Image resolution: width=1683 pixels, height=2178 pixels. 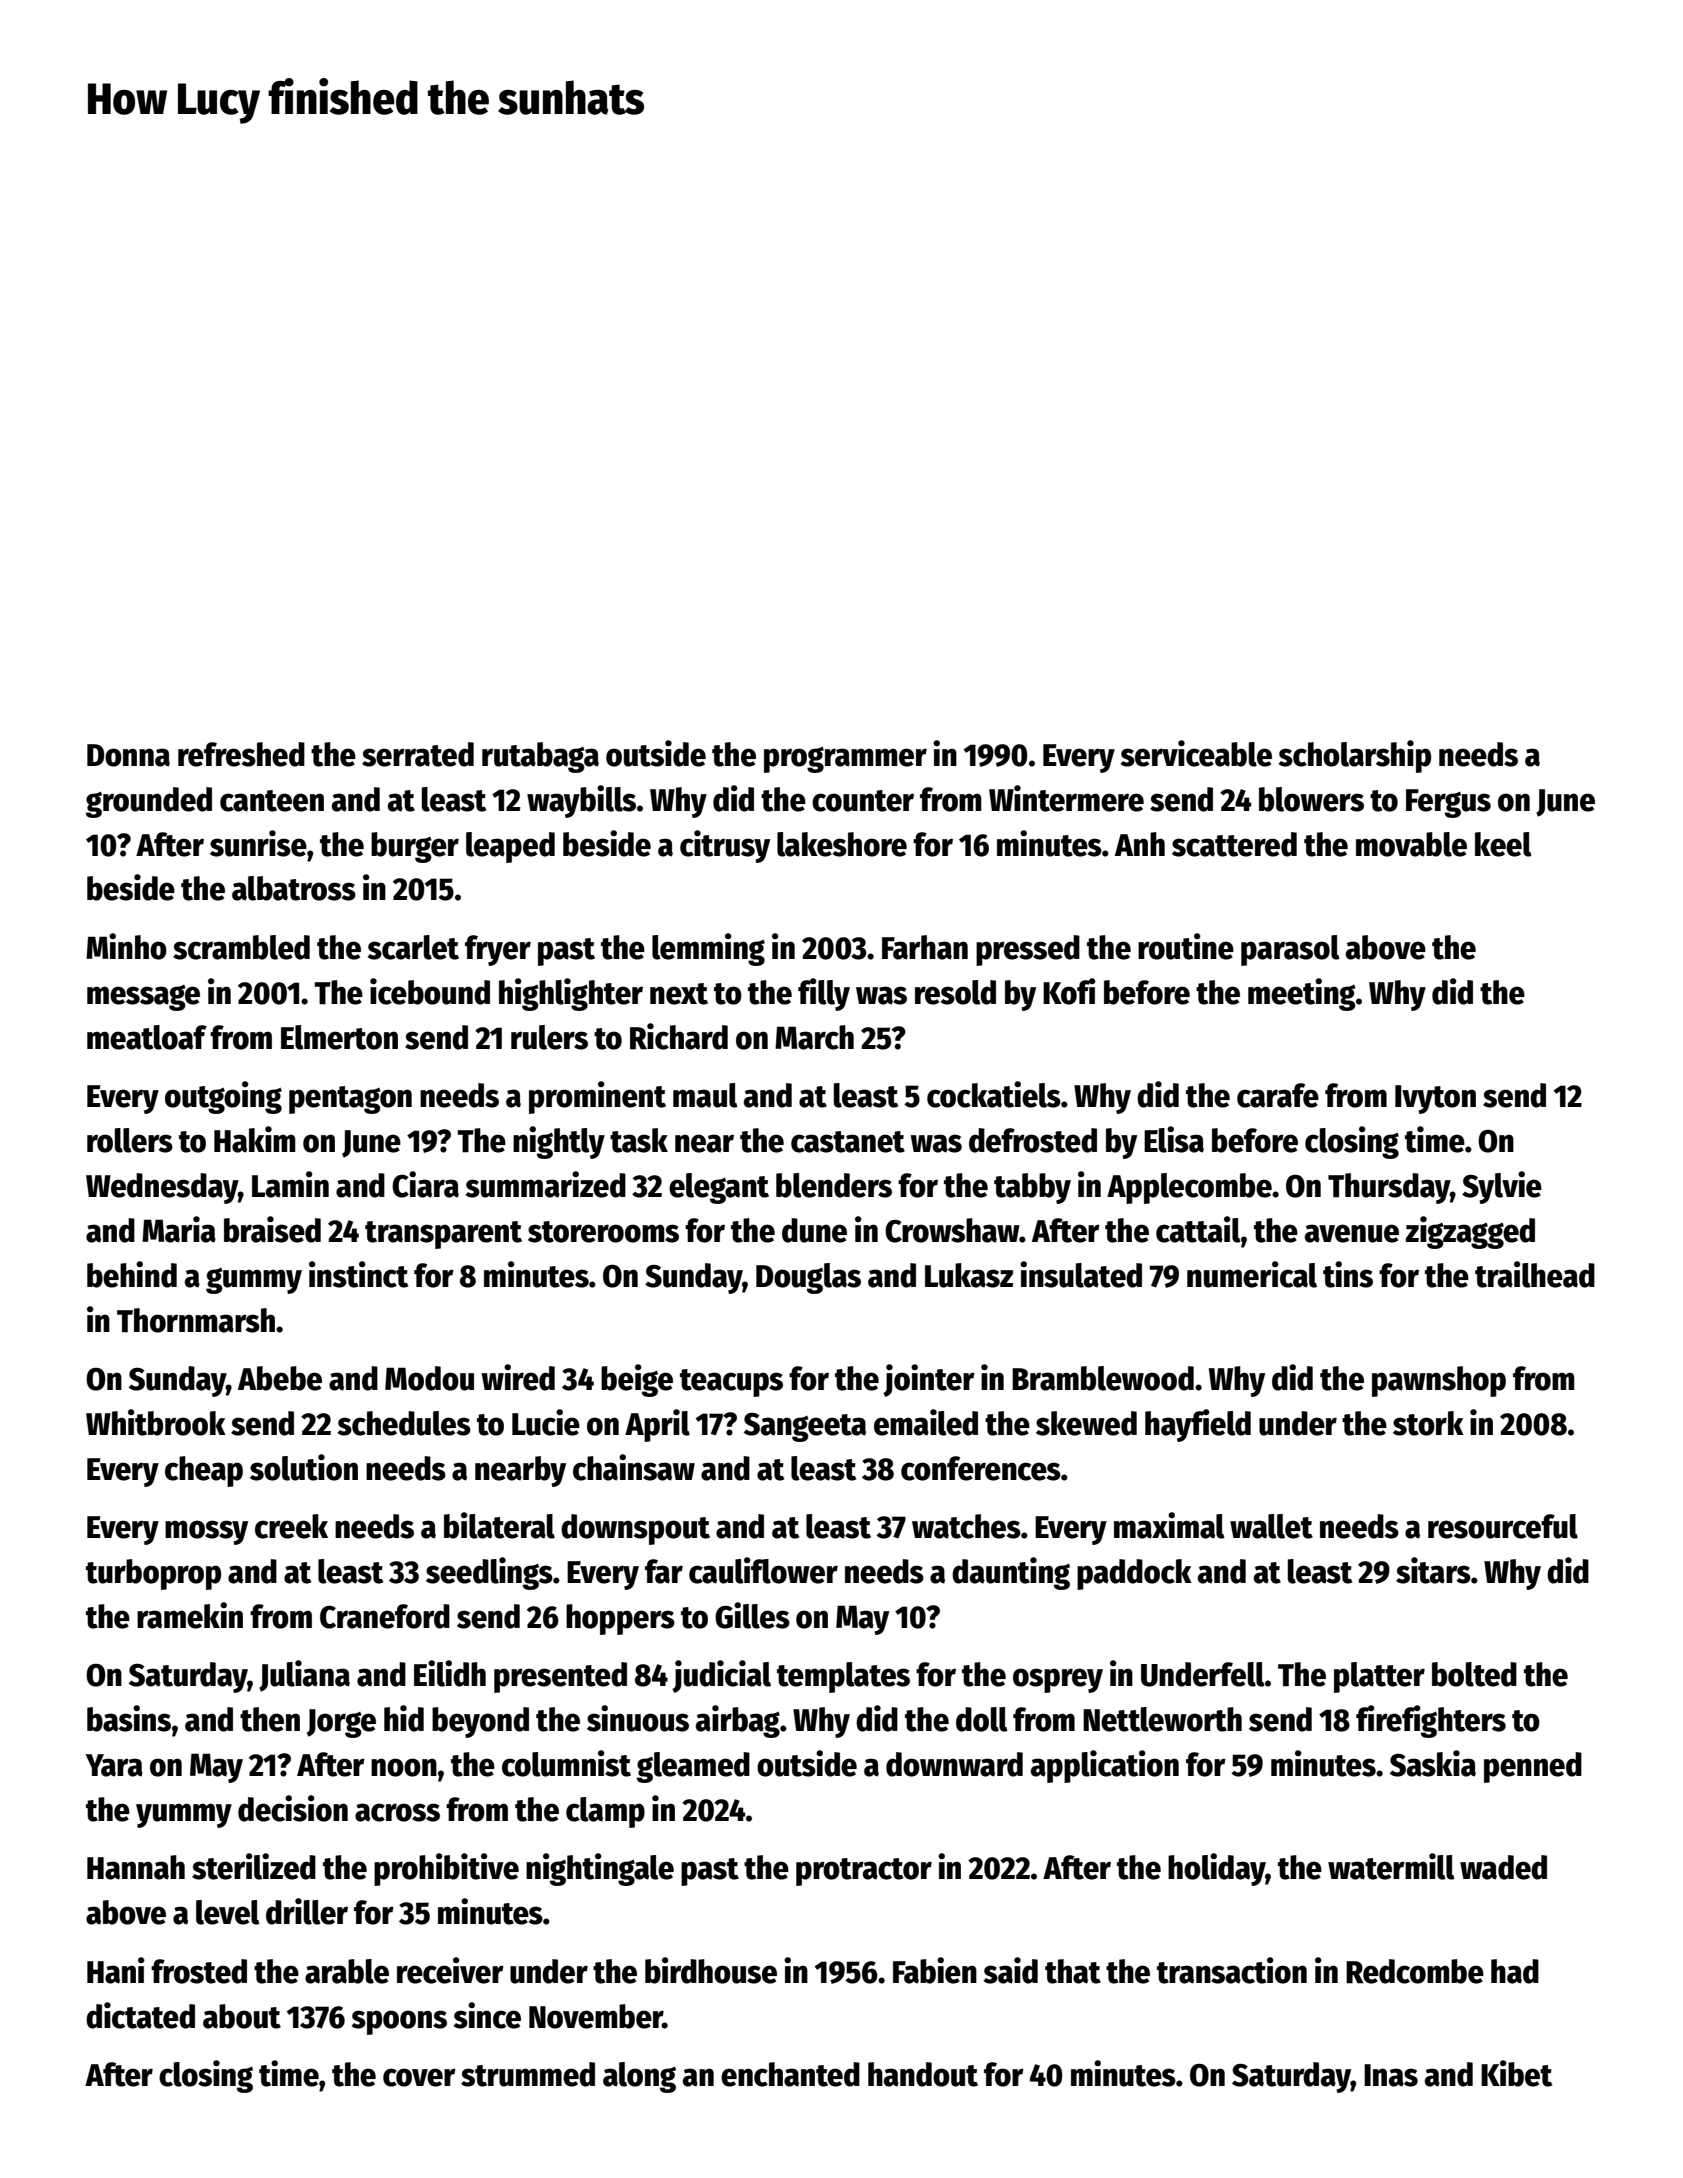 I want to click on movable, so click(x=1411, y=844).
